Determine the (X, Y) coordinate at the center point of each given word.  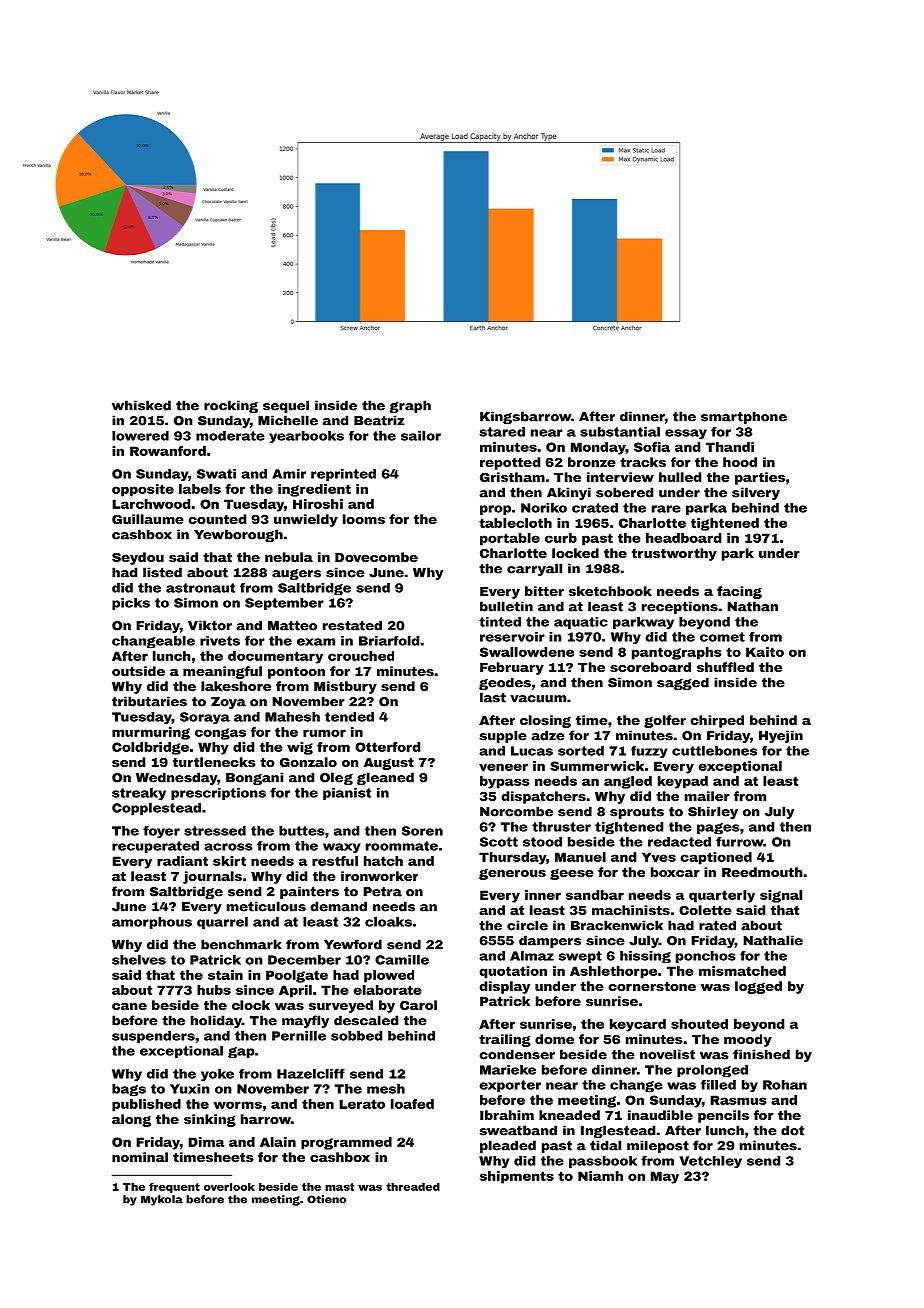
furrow (740, 842)
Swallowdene (527, 652)
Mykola (162, 1200)
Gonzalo (308, 762)
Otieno (326, 1199)
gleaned (385, 778)
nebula (289, 557)
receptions (680, 607)
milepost (658, 1146)
